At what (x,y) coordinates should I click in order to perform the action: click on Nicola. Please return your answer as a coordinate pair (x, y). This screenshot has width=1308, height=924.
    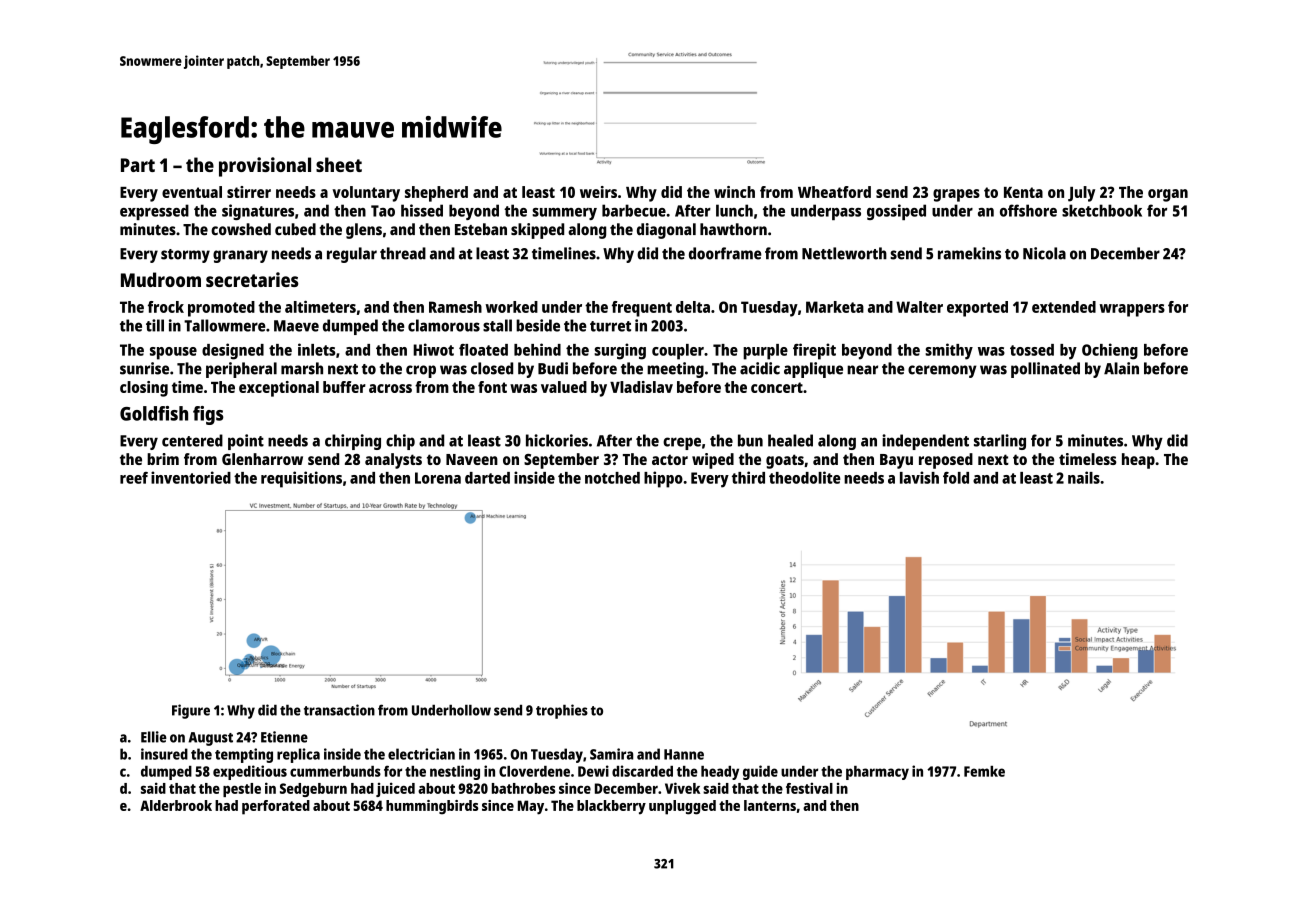
    Looking at the image, I should click on (1044, 253).
